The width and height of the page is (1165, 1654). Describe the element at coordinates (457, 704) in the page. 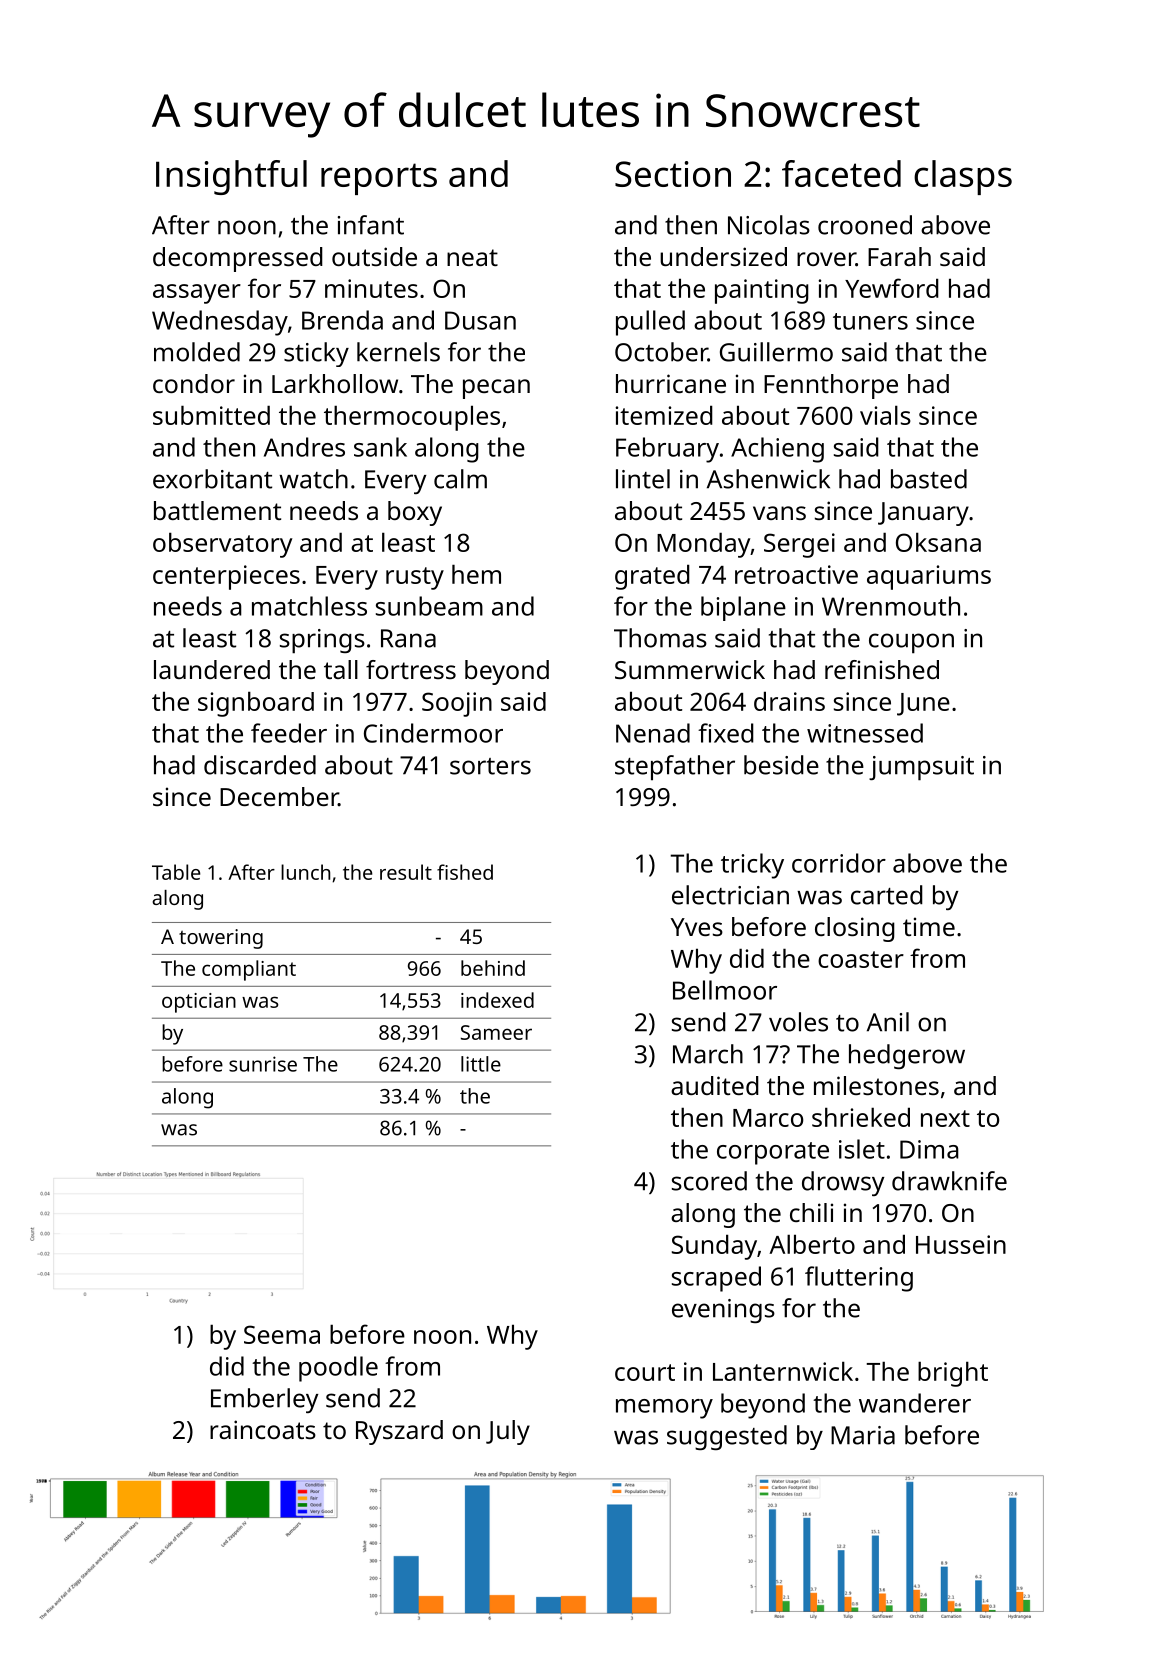

I see `Soojin` at that location.
